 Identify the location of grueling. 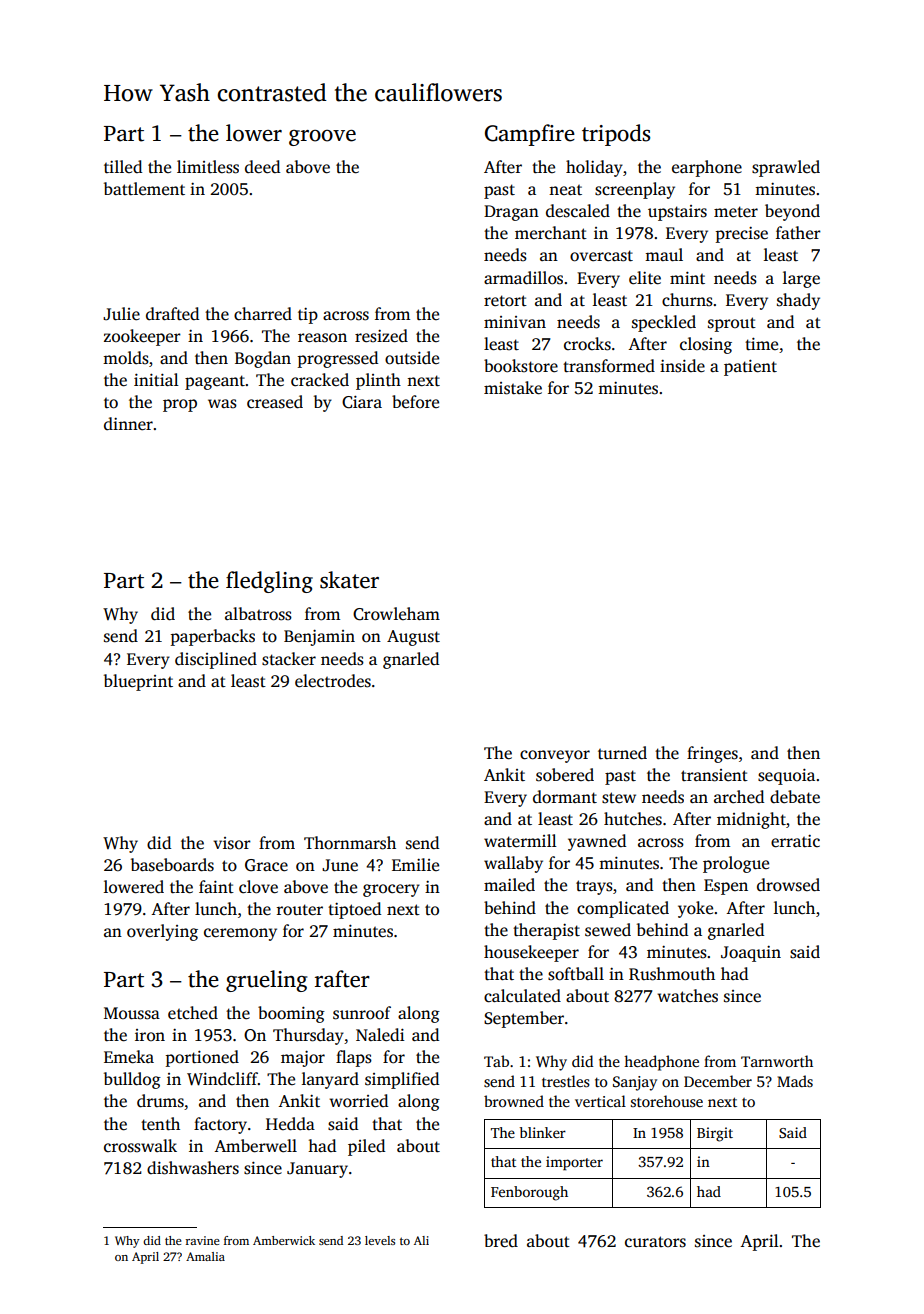
(266, 981).
